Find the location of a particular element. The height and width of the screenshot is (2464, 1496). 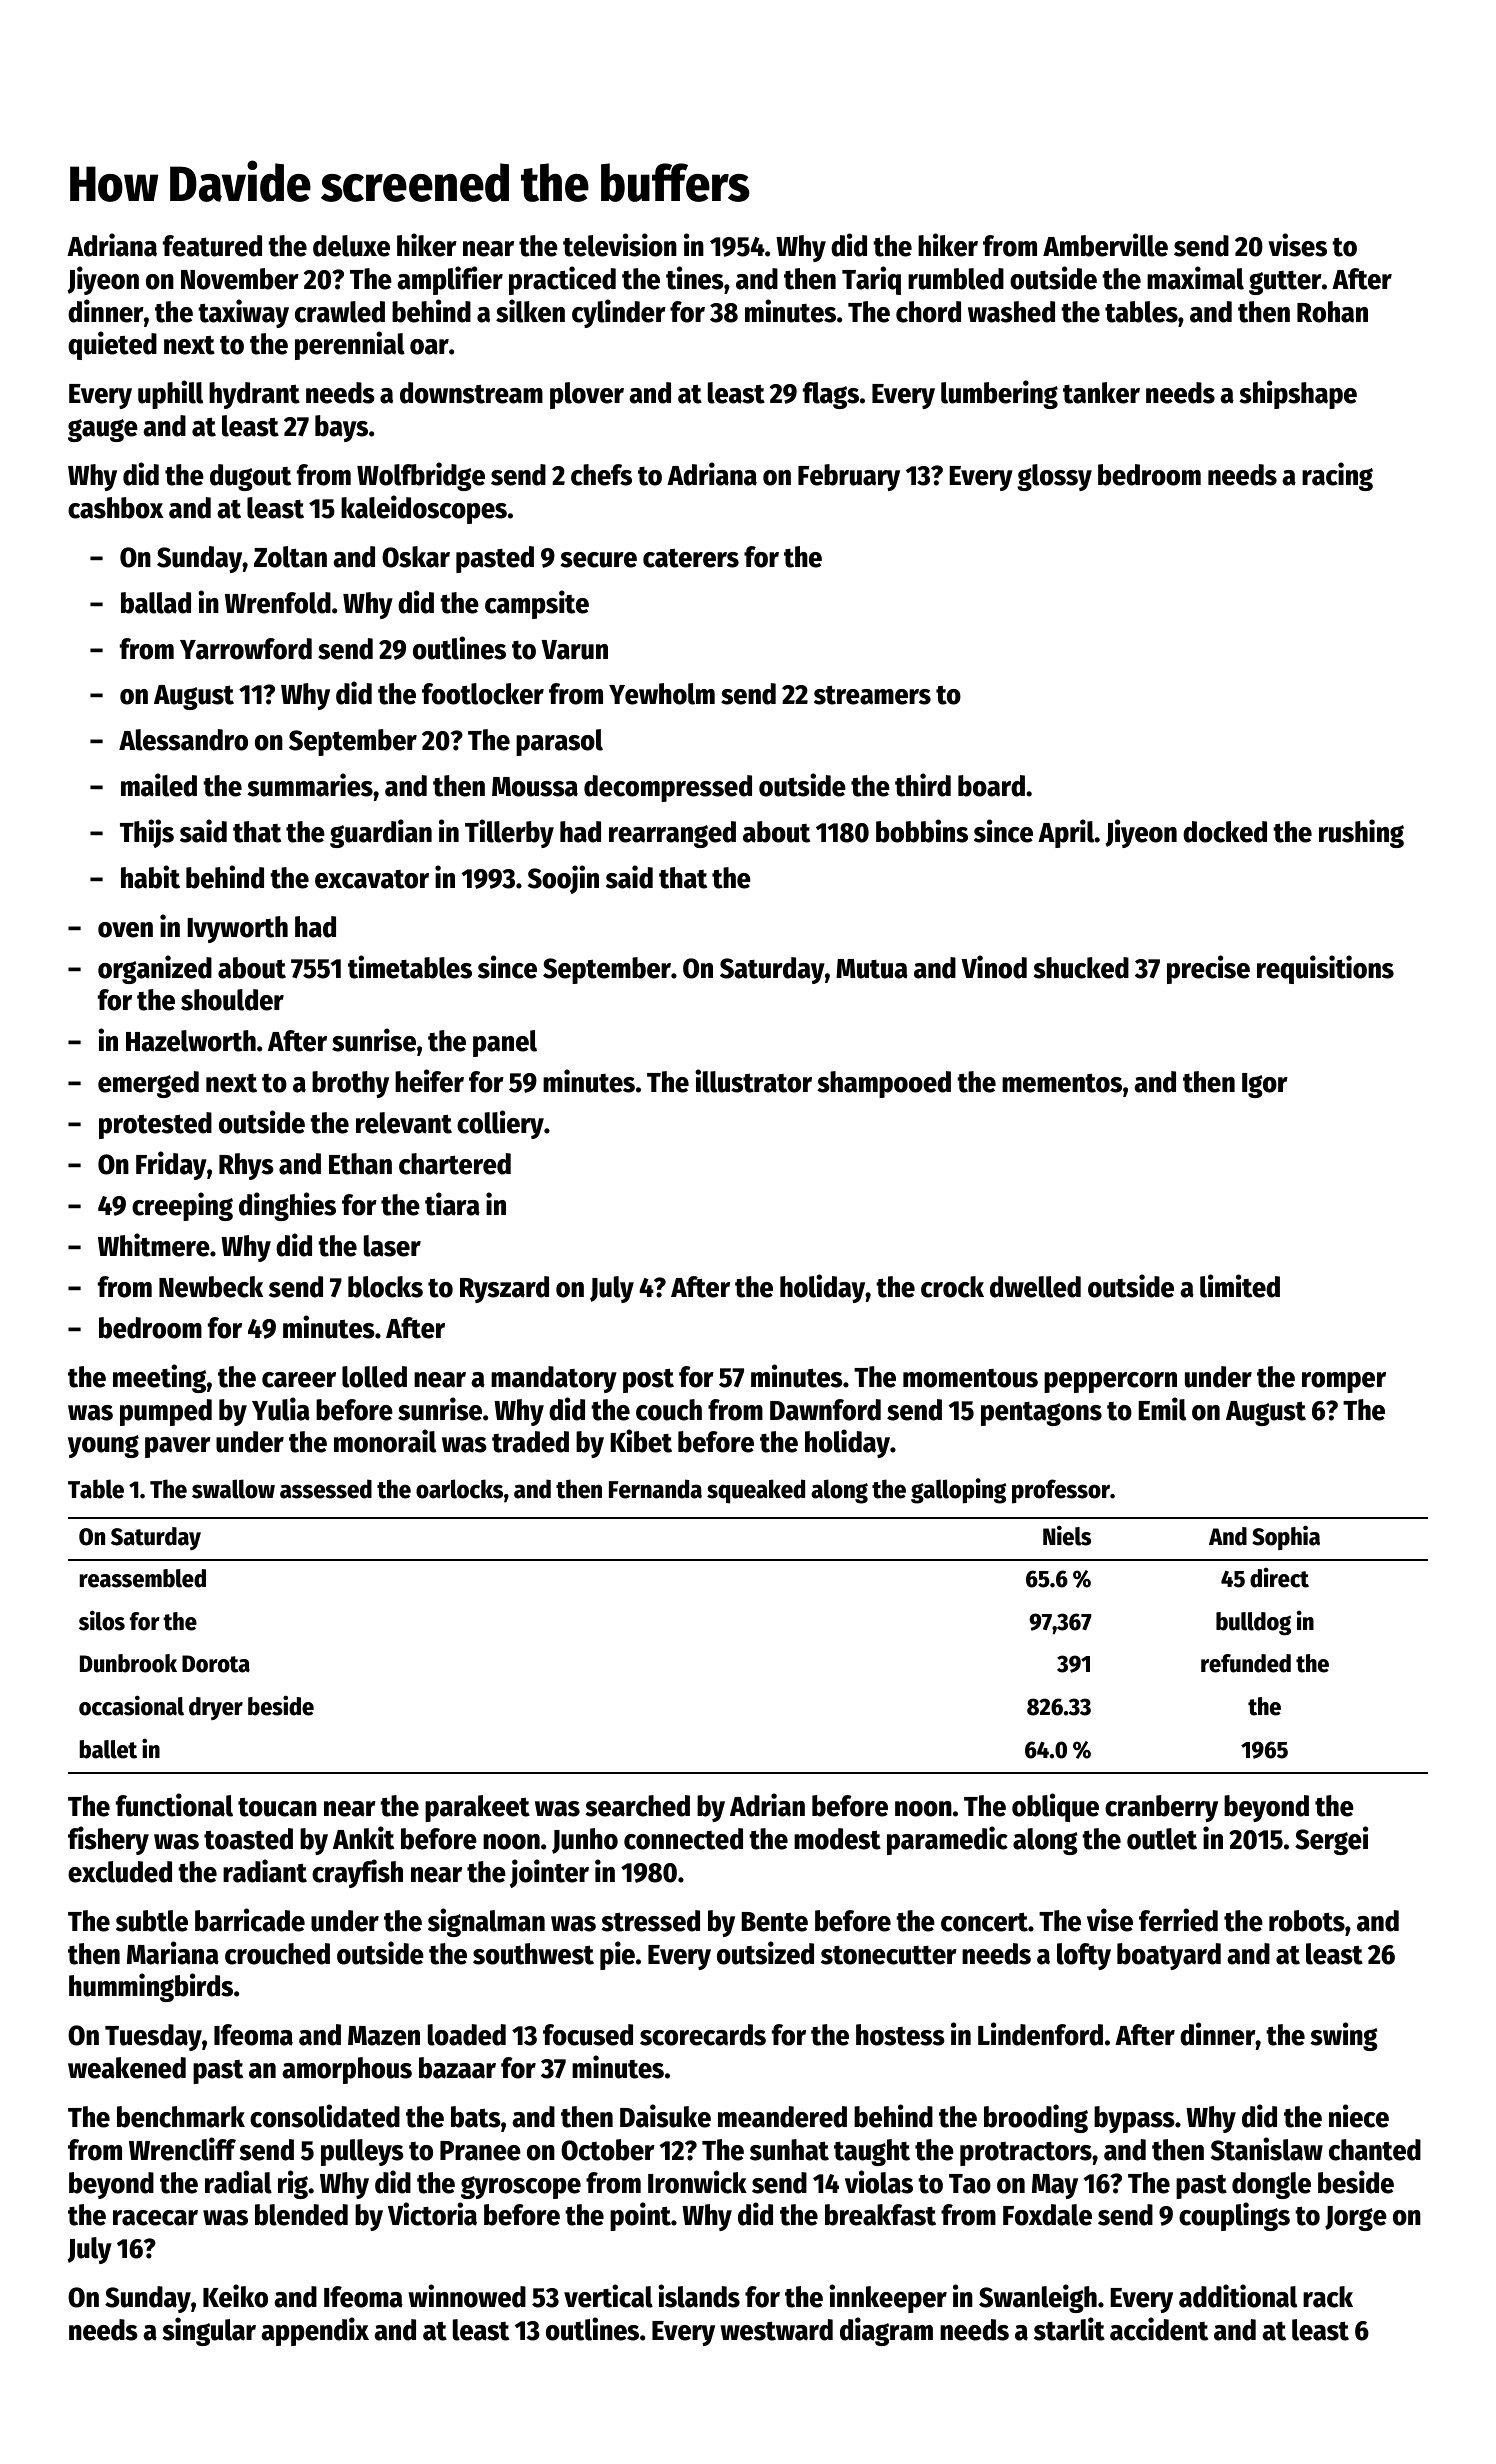

focused is located at coordinates (588, 2035).
